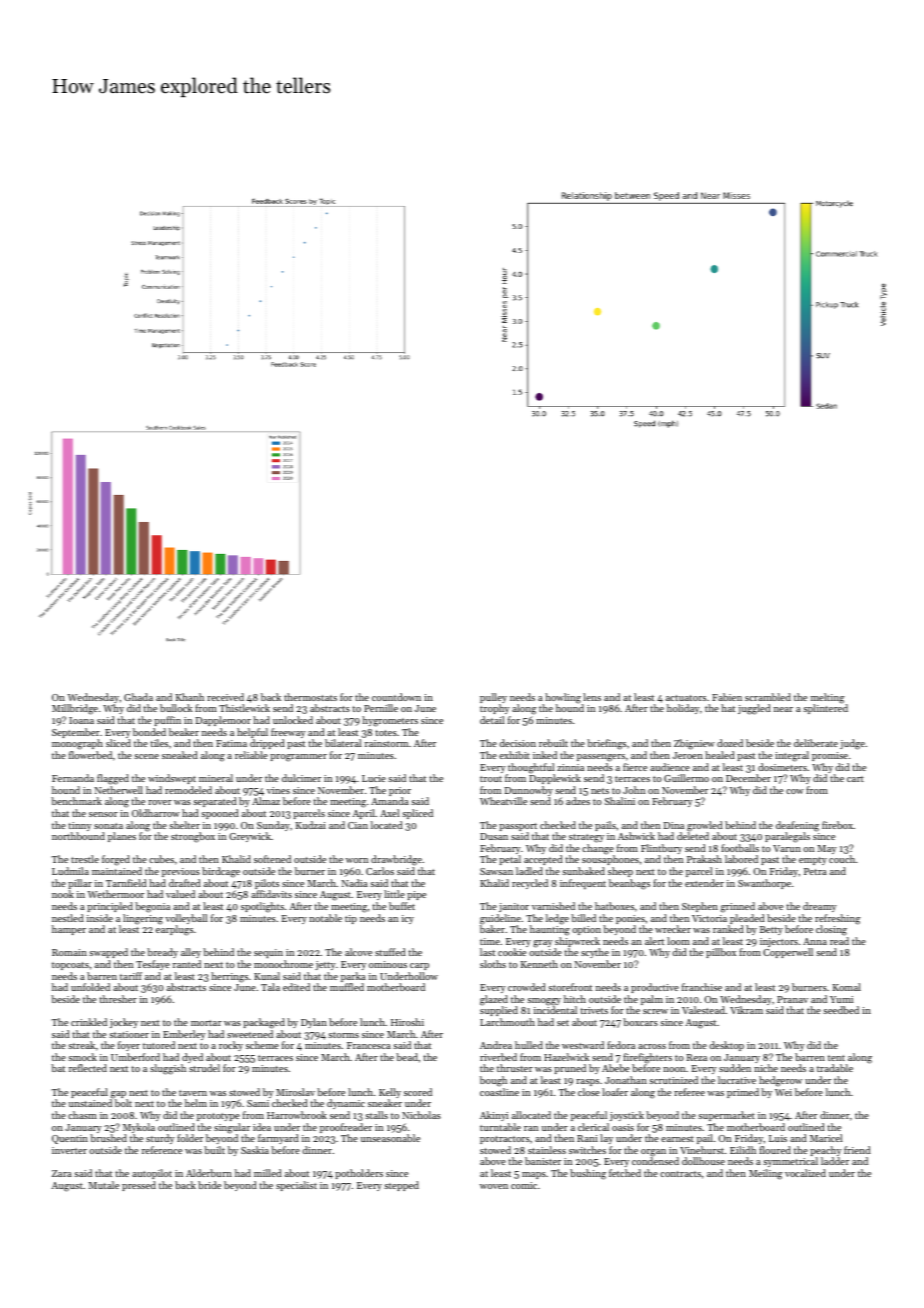 Image resolution: width=924 pixels, height=1308 pixels. I want to click on valued, so click(180, 894).
